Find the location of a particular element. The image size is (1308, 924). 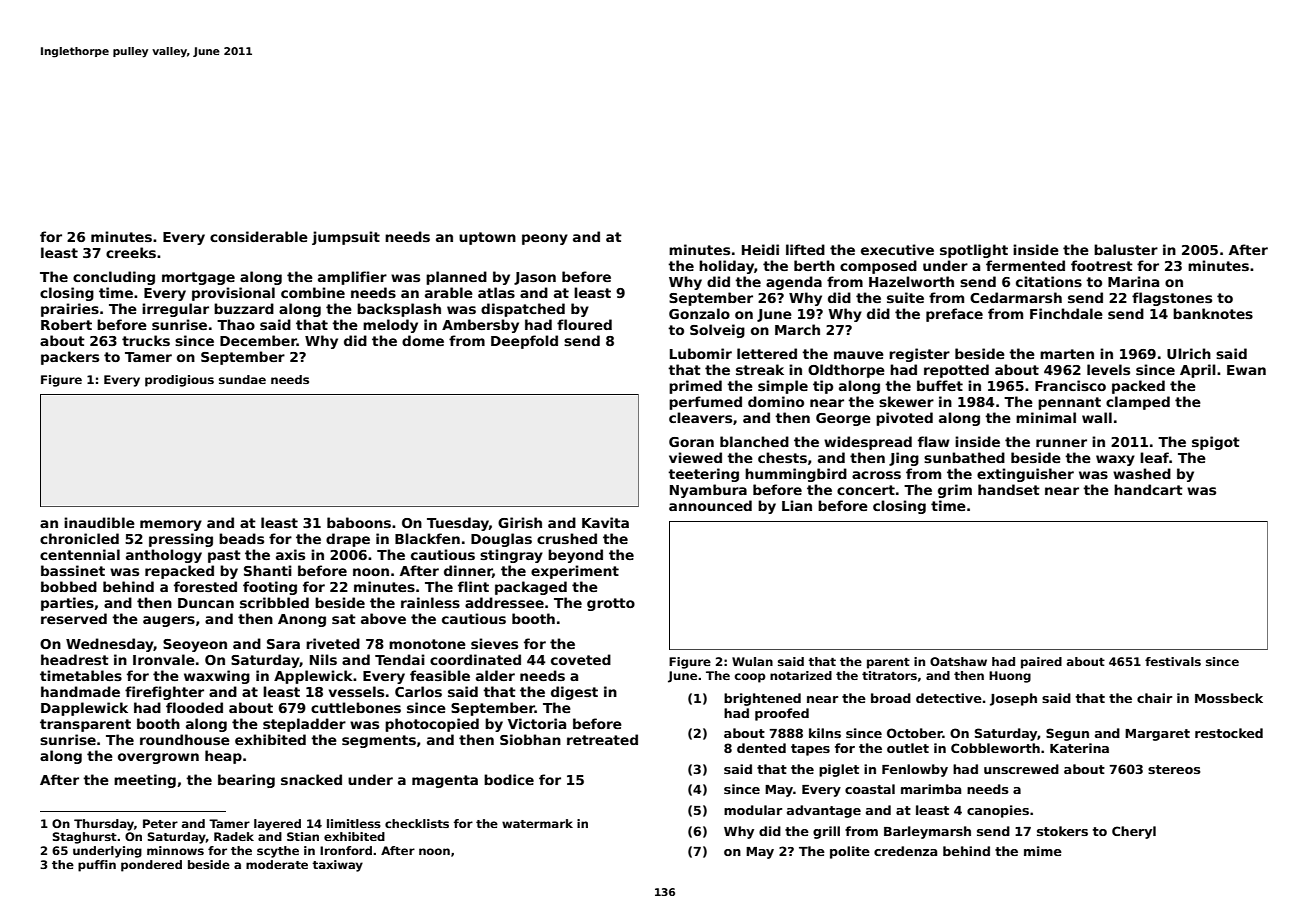

heap is located at coordinates (223, 757).
